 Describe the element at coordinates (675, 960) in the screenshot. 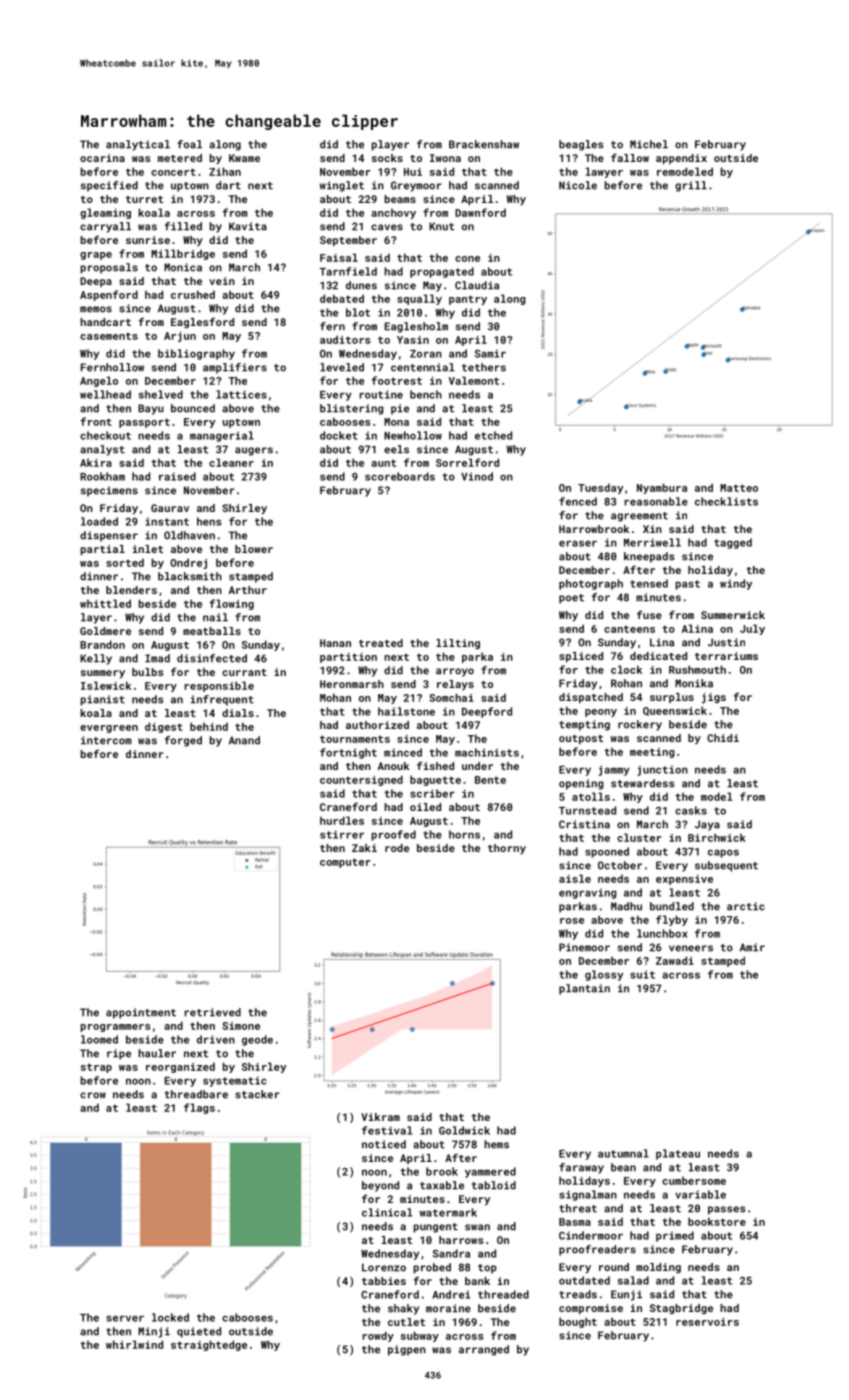

I see `Zawadi` at that location.
